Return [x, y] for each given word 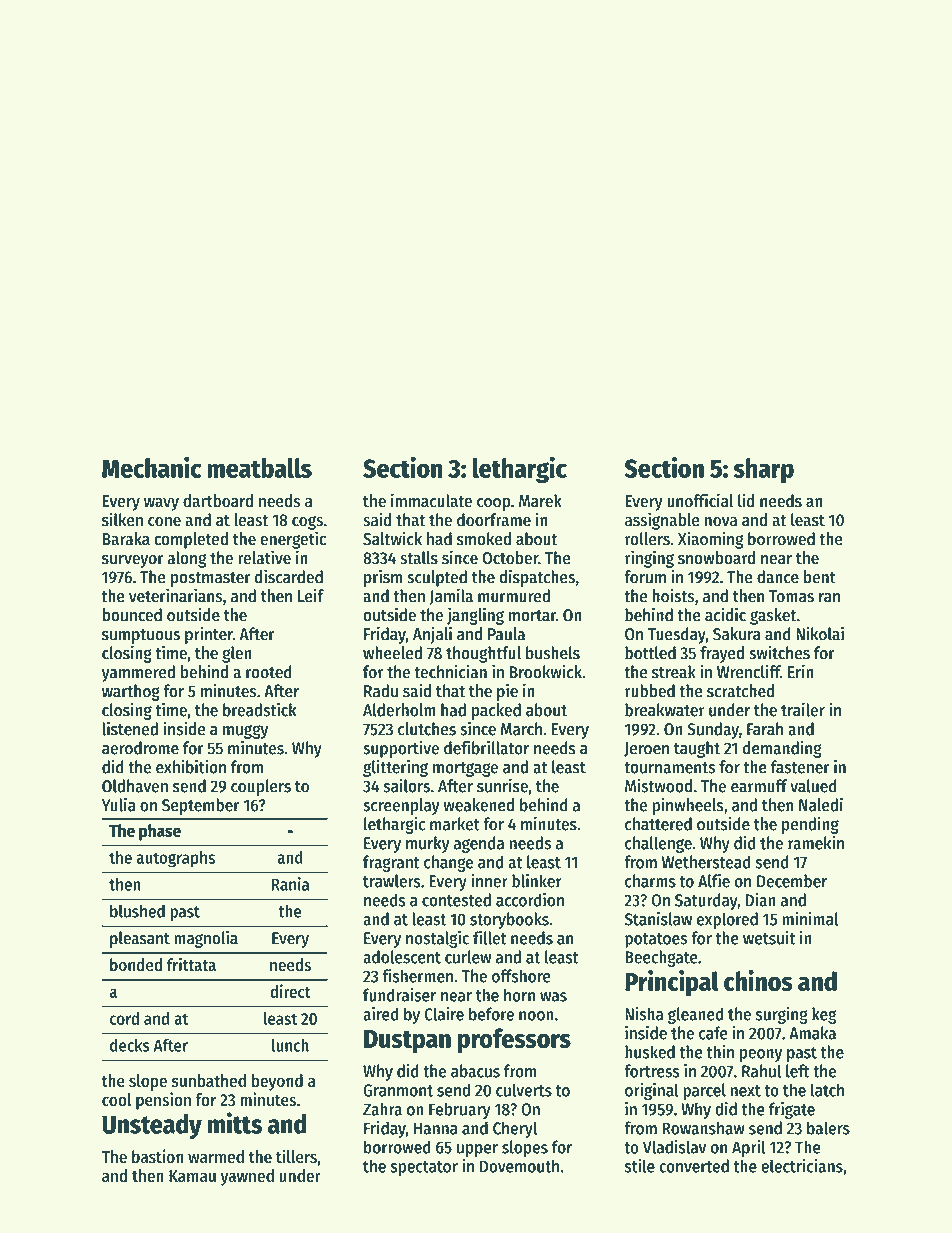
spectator [424, 1168]
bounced [132, 615]
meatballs [259, 468]
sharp [764, 470]
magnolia [206, 939]
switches [779, 652]
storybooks [509, 920]
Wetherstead [706, 862]
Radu [381, 691]
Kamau [192, 1176]
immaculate [431, 500]
